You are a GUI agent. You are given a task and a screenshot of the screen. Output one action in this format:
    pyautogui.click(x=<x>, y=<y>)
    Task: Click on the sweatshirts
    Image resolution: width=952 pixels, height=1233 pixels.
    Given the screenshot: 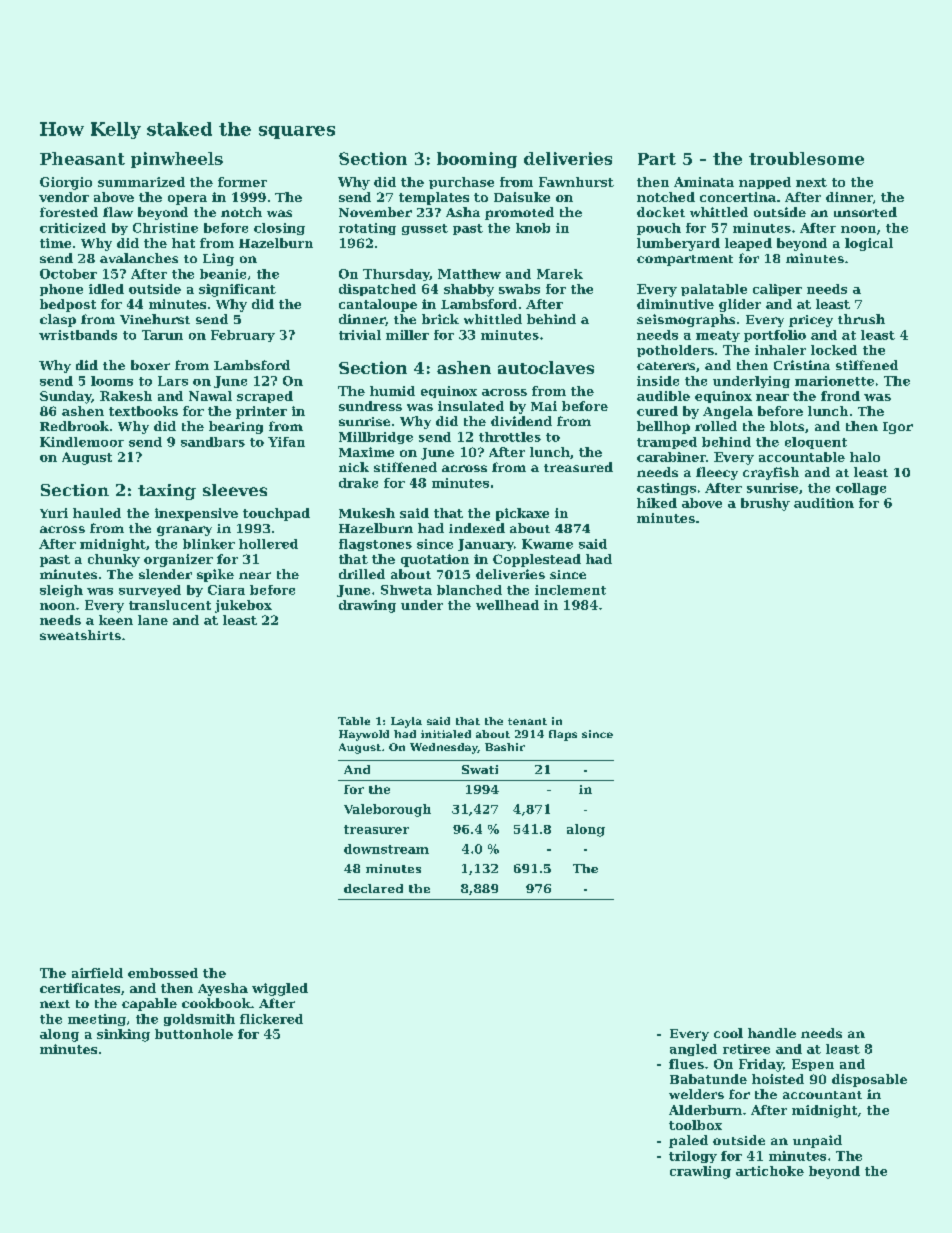 What is the action you would take?
    pyautogui.click(x=80, y=635)
